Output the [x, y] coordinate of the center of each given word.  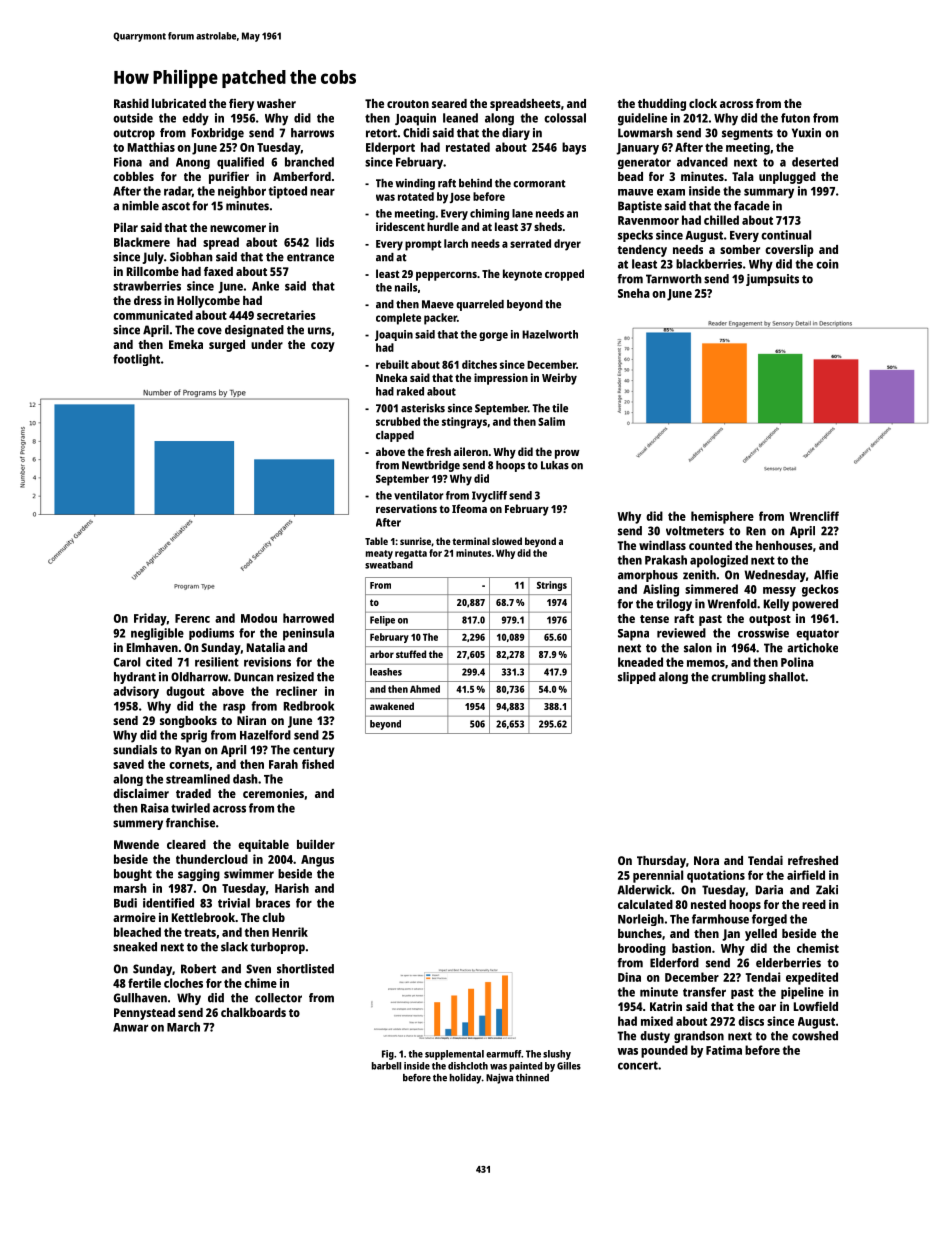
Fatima [724, 1050]
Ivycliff [489, 496]
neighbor [242, 192]
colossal [565, 118]
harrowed [308, 618]
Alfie [826, 575]
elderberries [788, 963]
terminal [471, 541]
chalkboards [253, 1012]
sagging [199, 875]
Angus [317, 861]
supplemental [454, 1055]
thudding [662, 104]
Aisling [661, 590]
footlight [136, 360]
